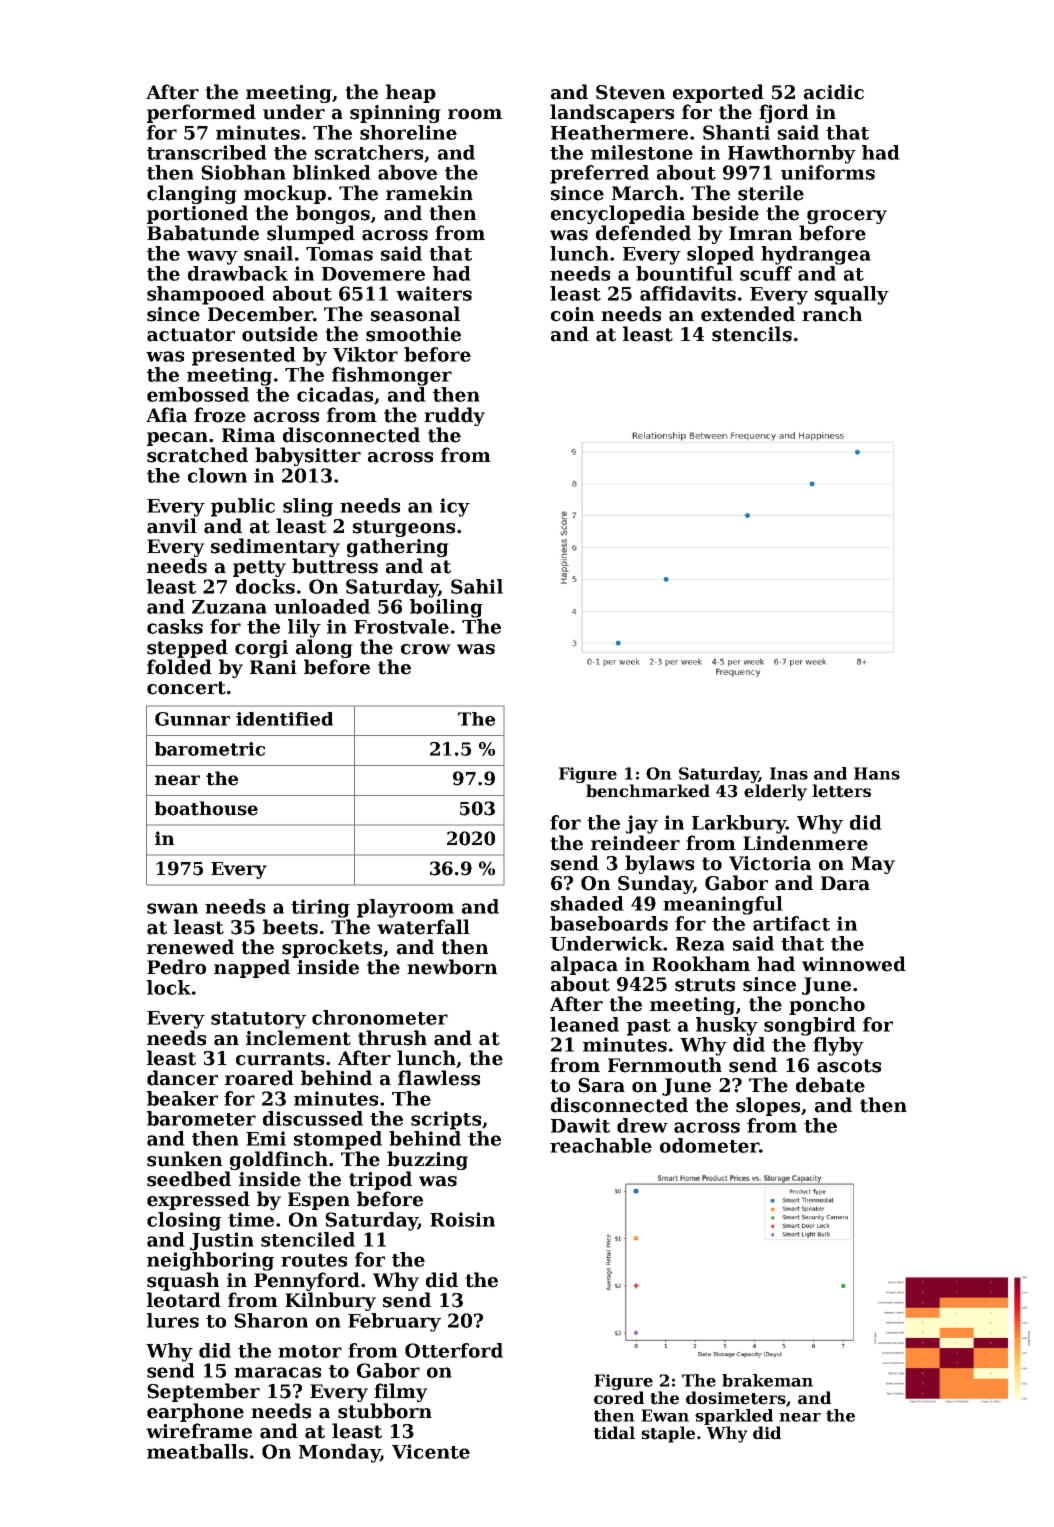 Image resolution: width=1054 pixels, height=1527 pixels. What do you see at coordinates (197, 1451) in the image?
I see `meatballs` at bounding box center [197, 1451].
